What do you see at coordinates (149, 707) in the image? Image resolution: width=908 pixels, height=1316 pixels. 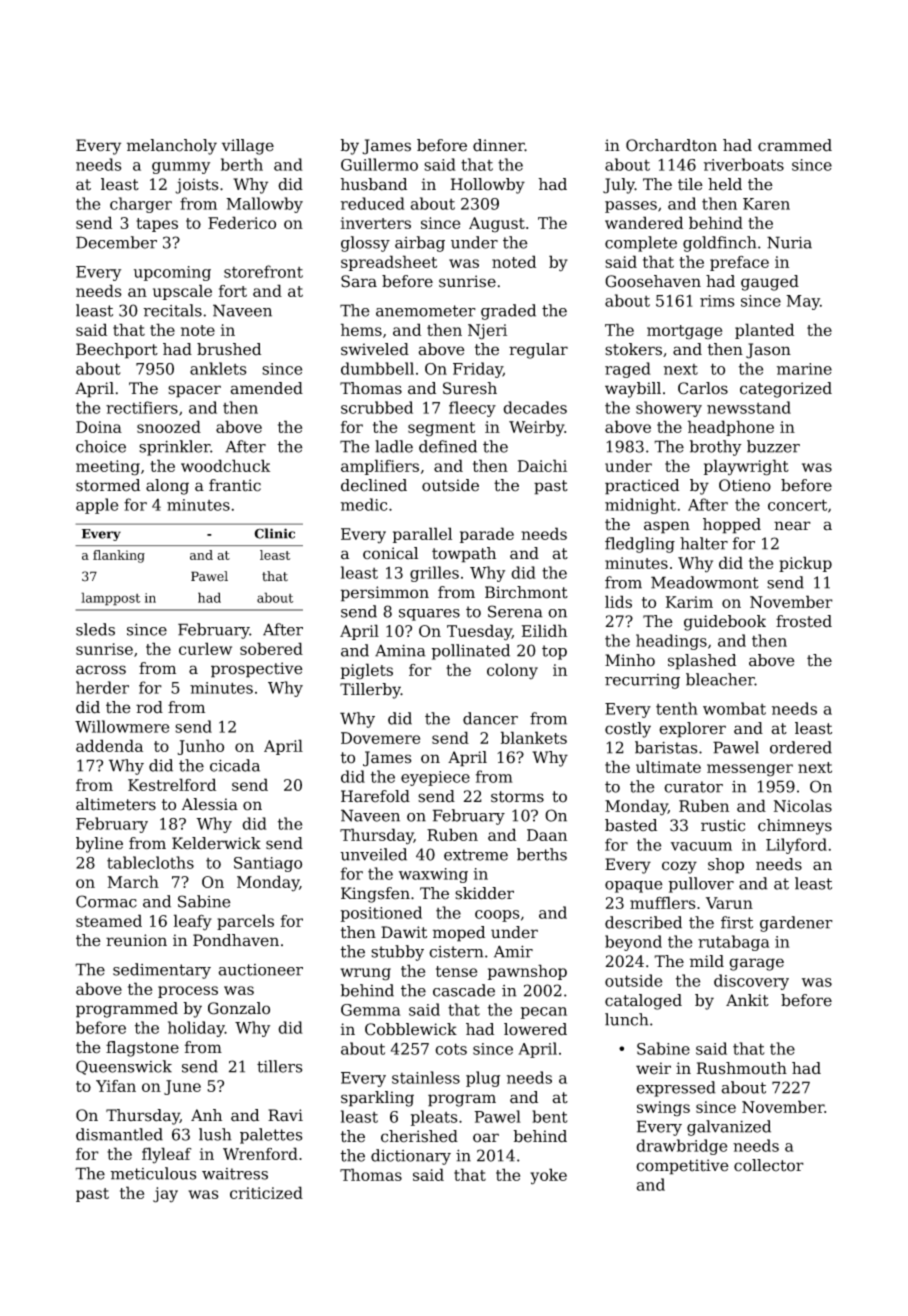 I see `rod` at bounding box center [149, 707].
